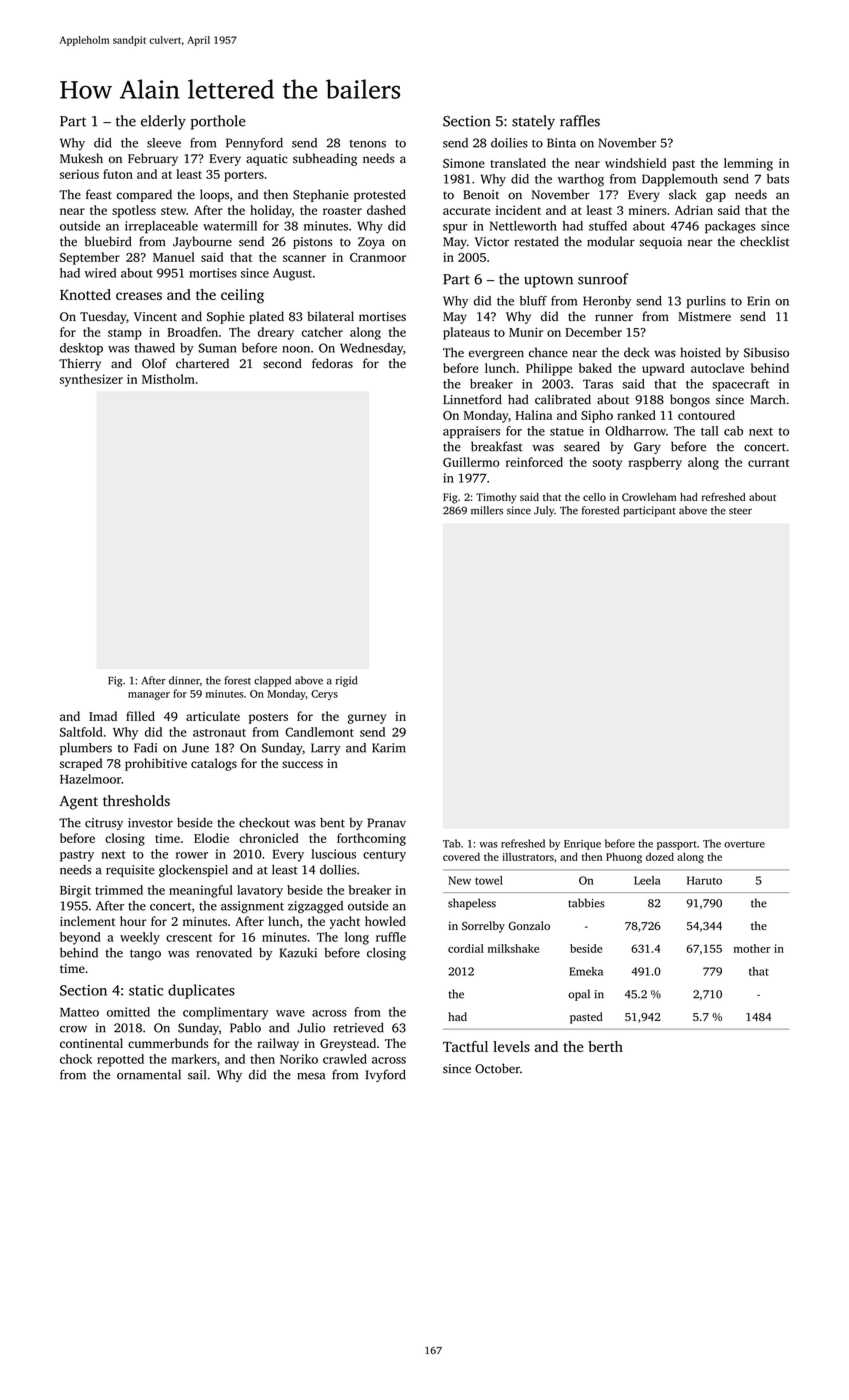 This document has width=849, height=1400. I want to click on manager, so click(149, 696).
